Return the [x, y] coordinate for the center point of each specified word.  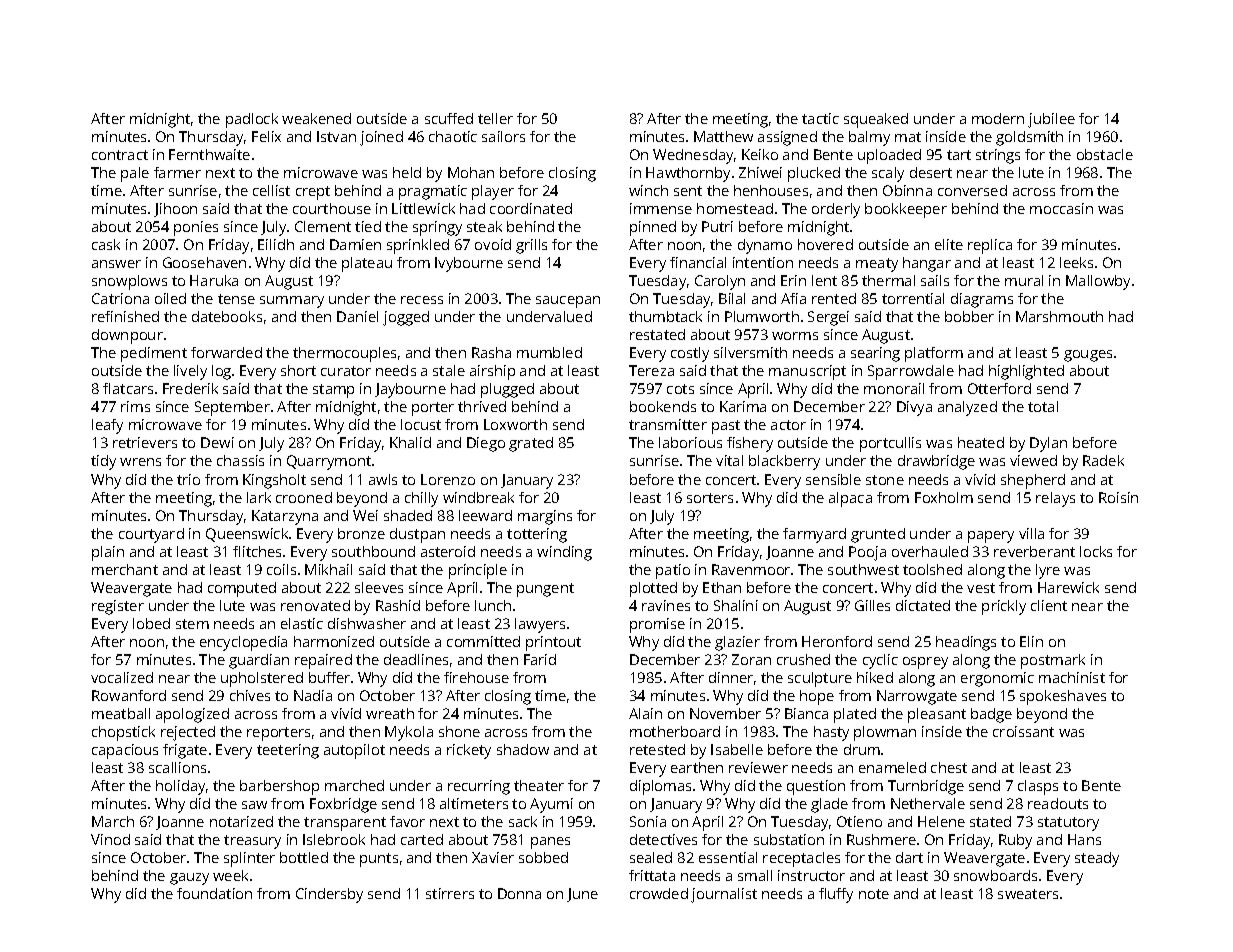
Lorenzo [448, 479]
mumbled [549, 352]
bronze [361, 533]
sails [935, 280]
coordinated [531, 208]
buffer [329, 677]
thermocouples [344, 354]
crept [313, 193]
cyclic [880, 661]
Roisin [1118, 497]
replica [990, 246]
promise [657, 625]
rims [135, 406]
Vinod [110, 839]
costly [690, 354]
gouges [1088, 356]
